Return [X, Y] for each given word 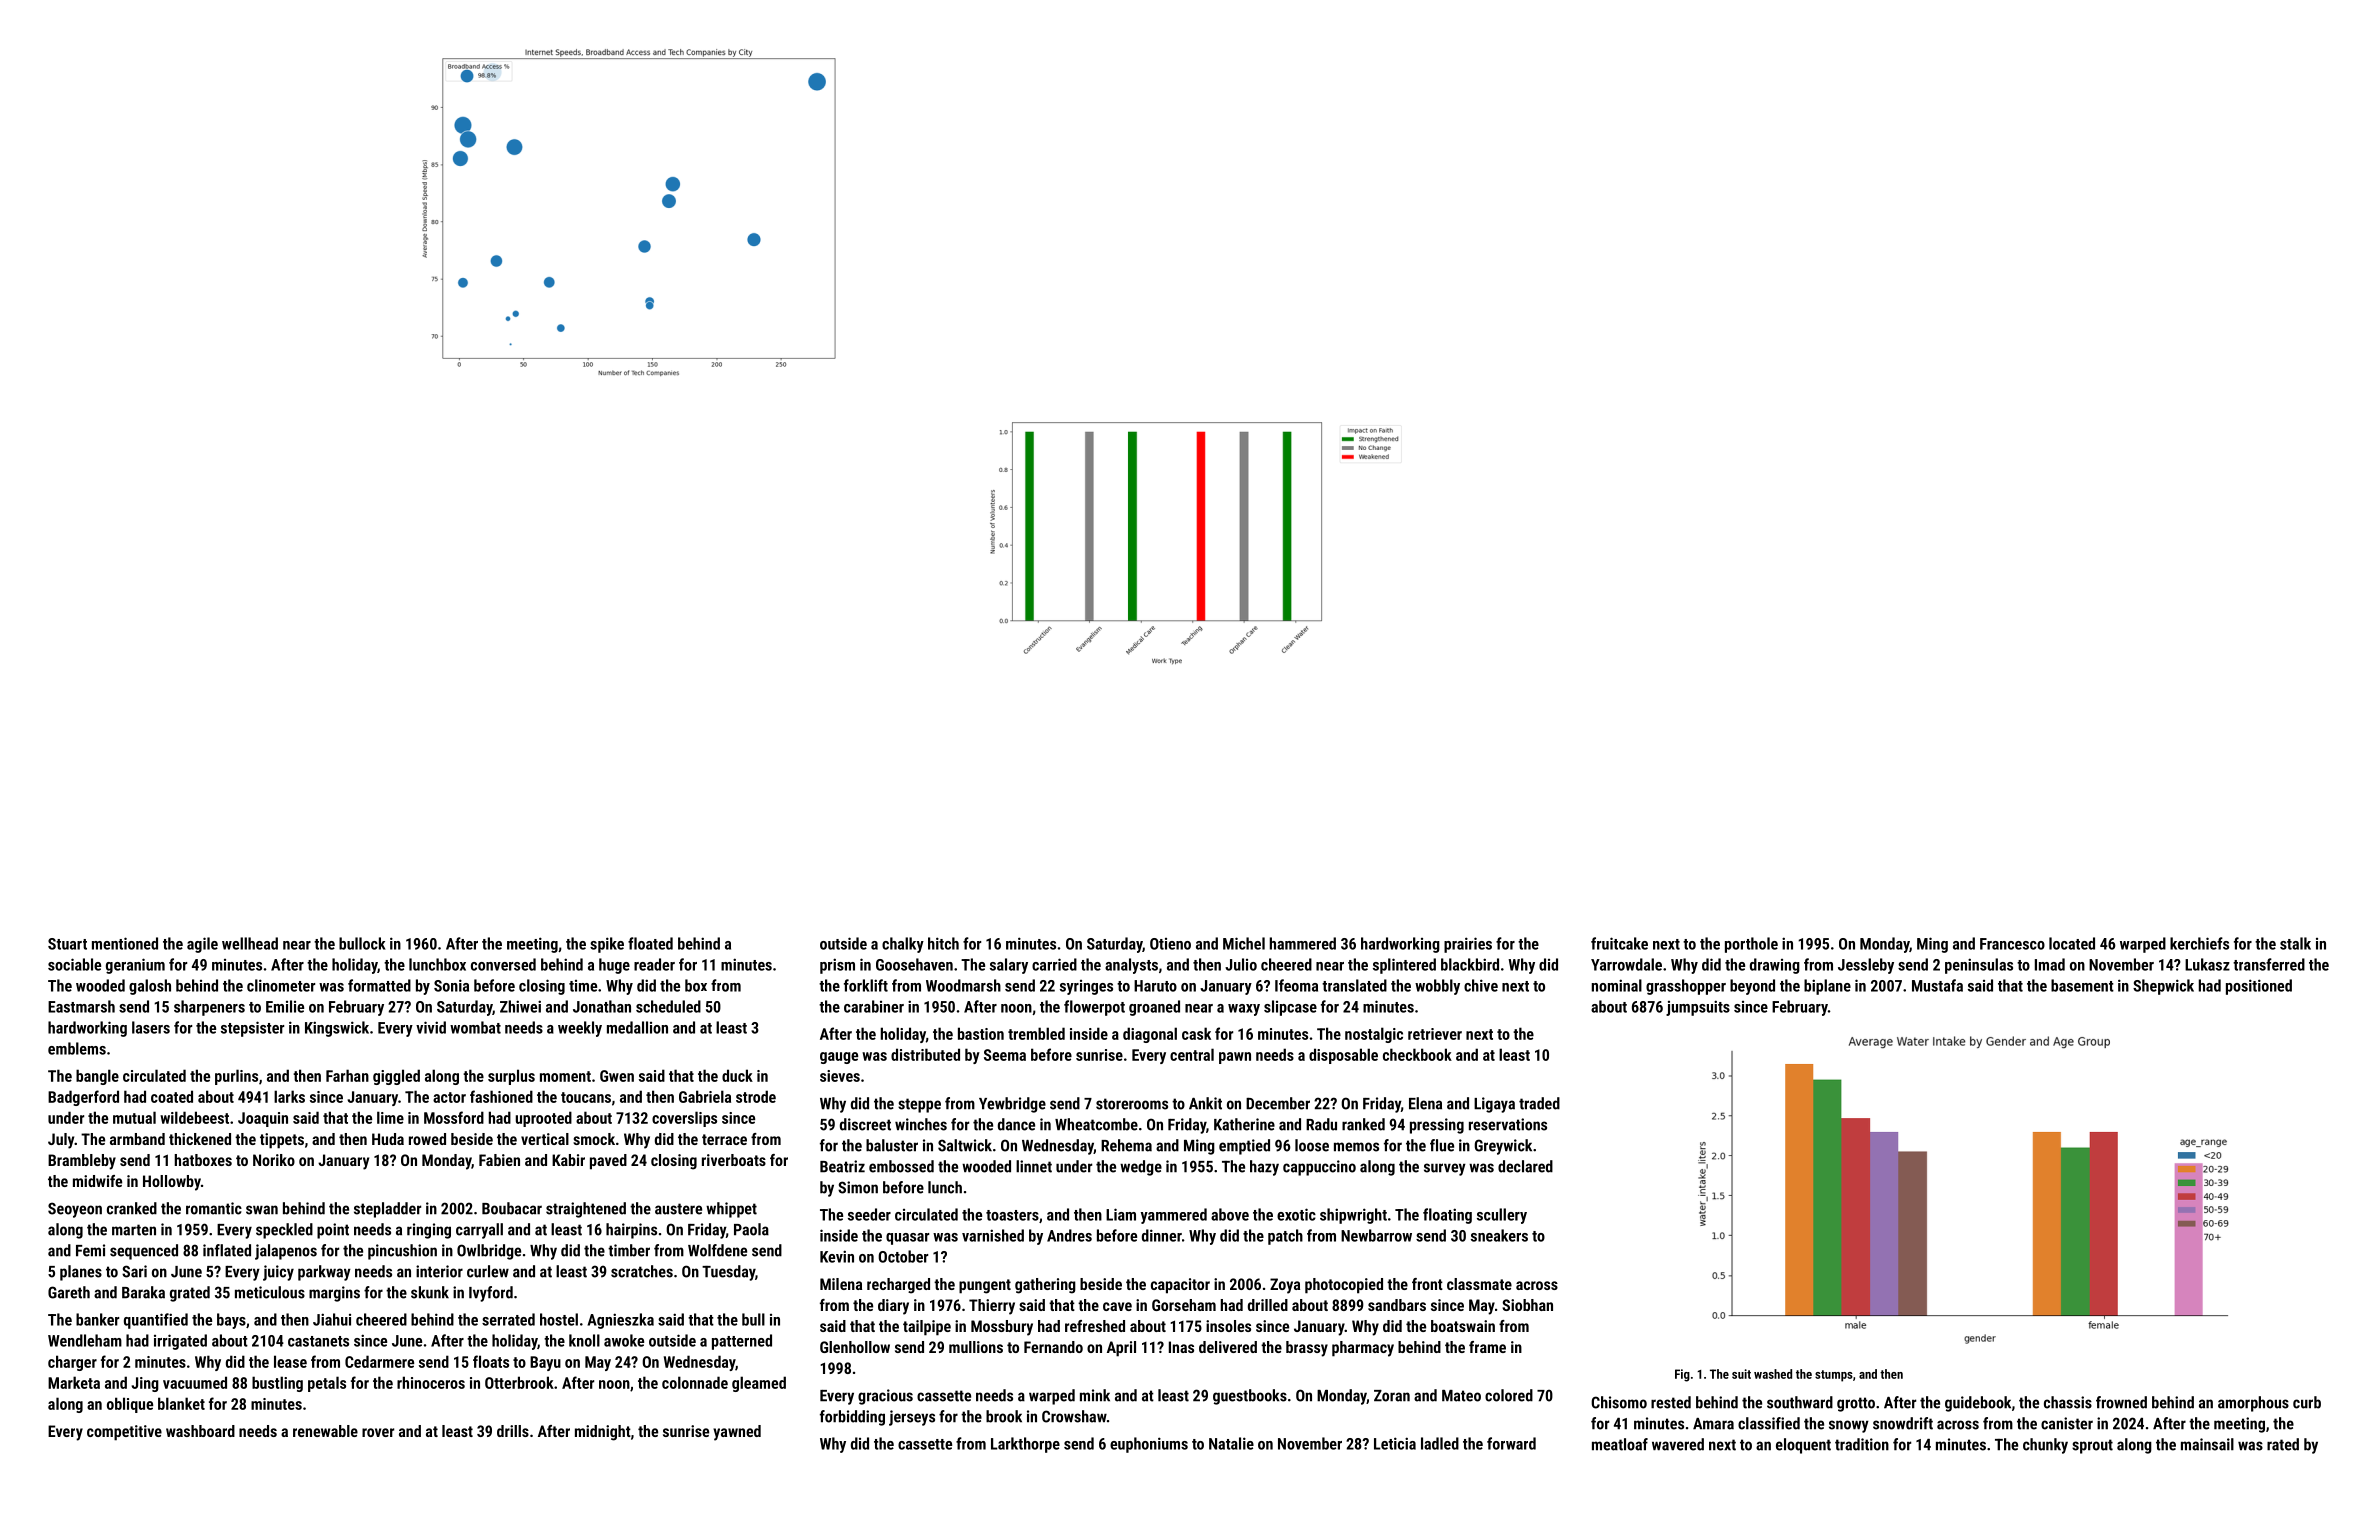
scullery [1502, 1216]
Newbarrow [1376, 1235]
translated [1354, 985]
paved [608, 1162]
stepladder [387, 1210]
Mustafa [1937, 985]
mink [1095, 1395]
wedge [1141, 1168]
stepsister [252, 1029]
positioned [2259, 987]
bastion [981, 1033]
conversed [503, 964]
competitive [124, 1433]
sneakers [1499, 1235]
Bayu [545, 1363]
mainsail [2207, 1444]
